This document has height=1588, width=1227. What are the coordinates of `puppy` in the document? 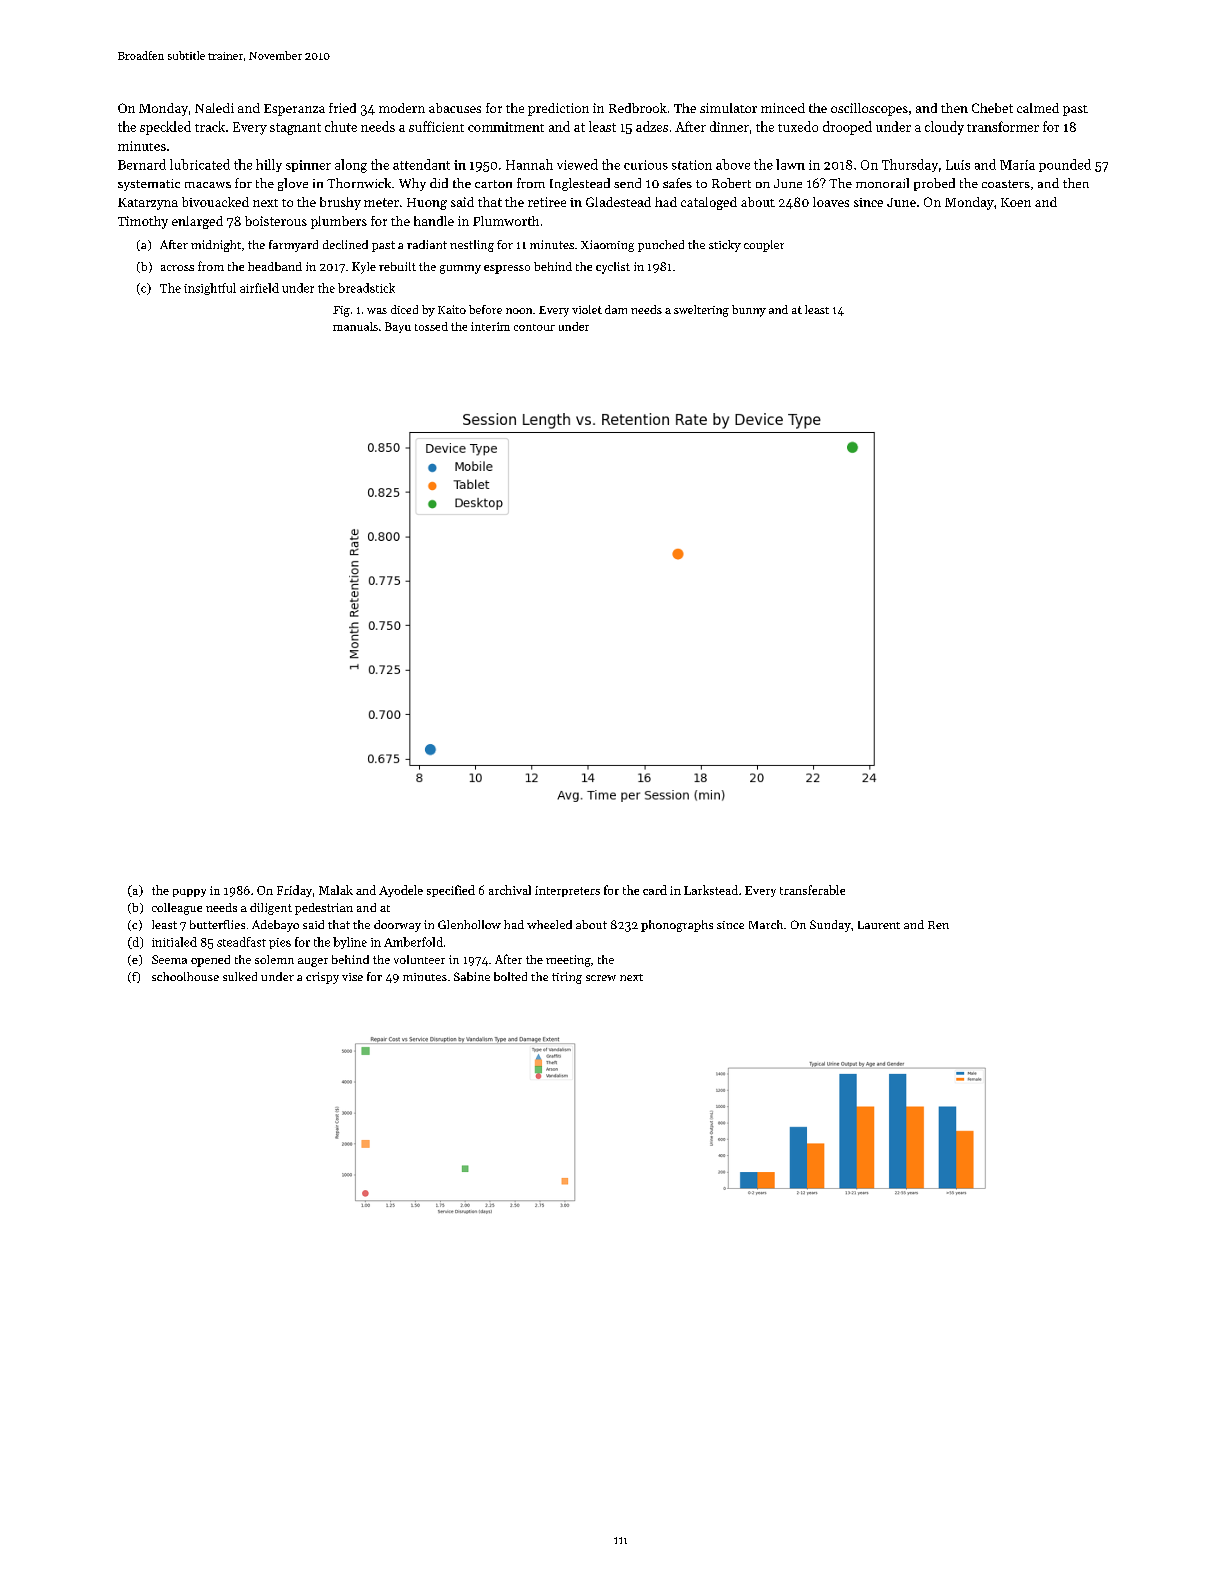 It's located at (189, 893).
